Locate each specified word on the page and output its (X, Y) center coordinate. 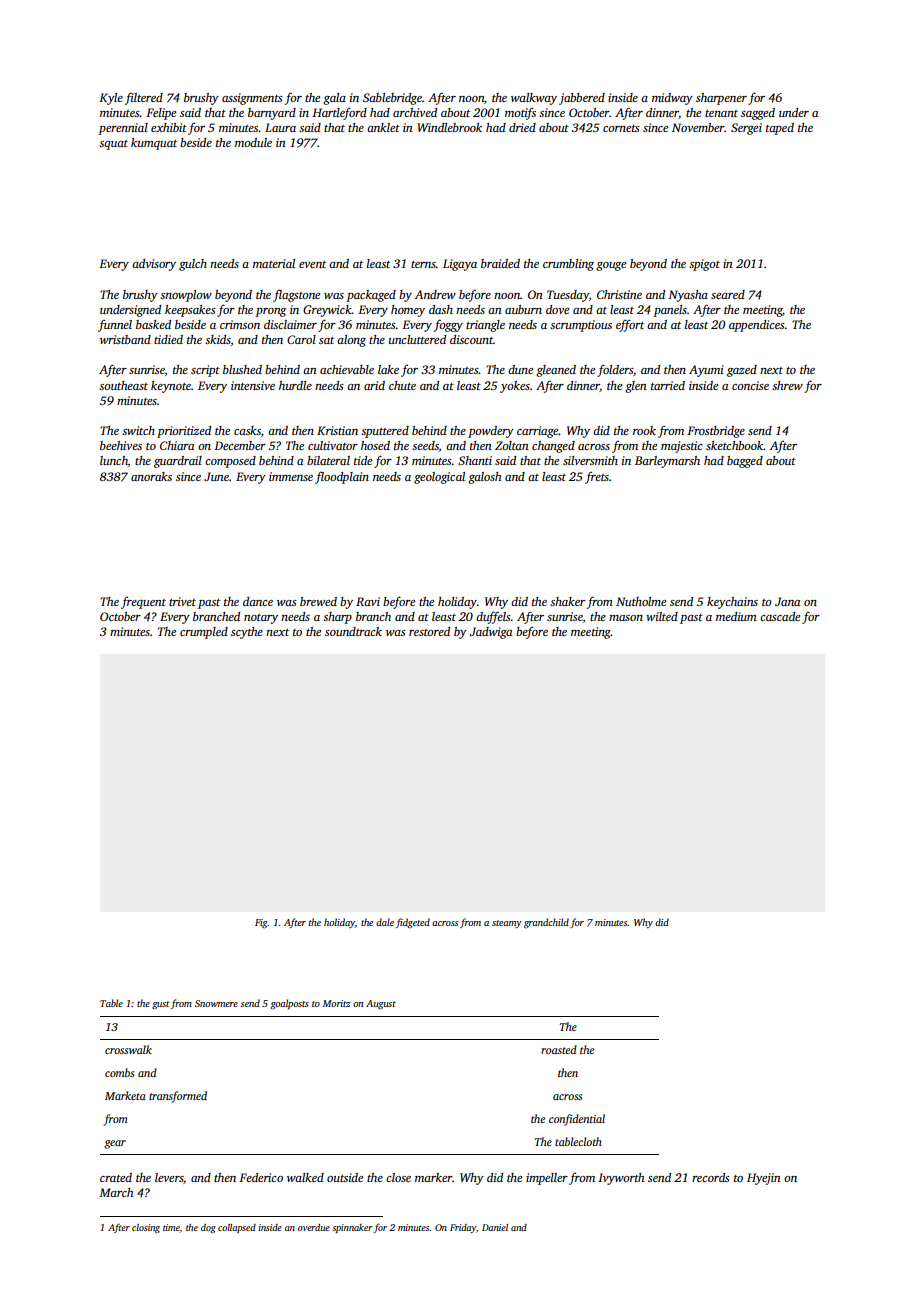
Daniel (495, 1227)
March (116, 1192)
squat (113, 145)
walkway (534, 99)
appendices (757, 326)
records (711, 1177)
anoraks (151, 476)
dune (520, 369)
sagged (758, 114)
